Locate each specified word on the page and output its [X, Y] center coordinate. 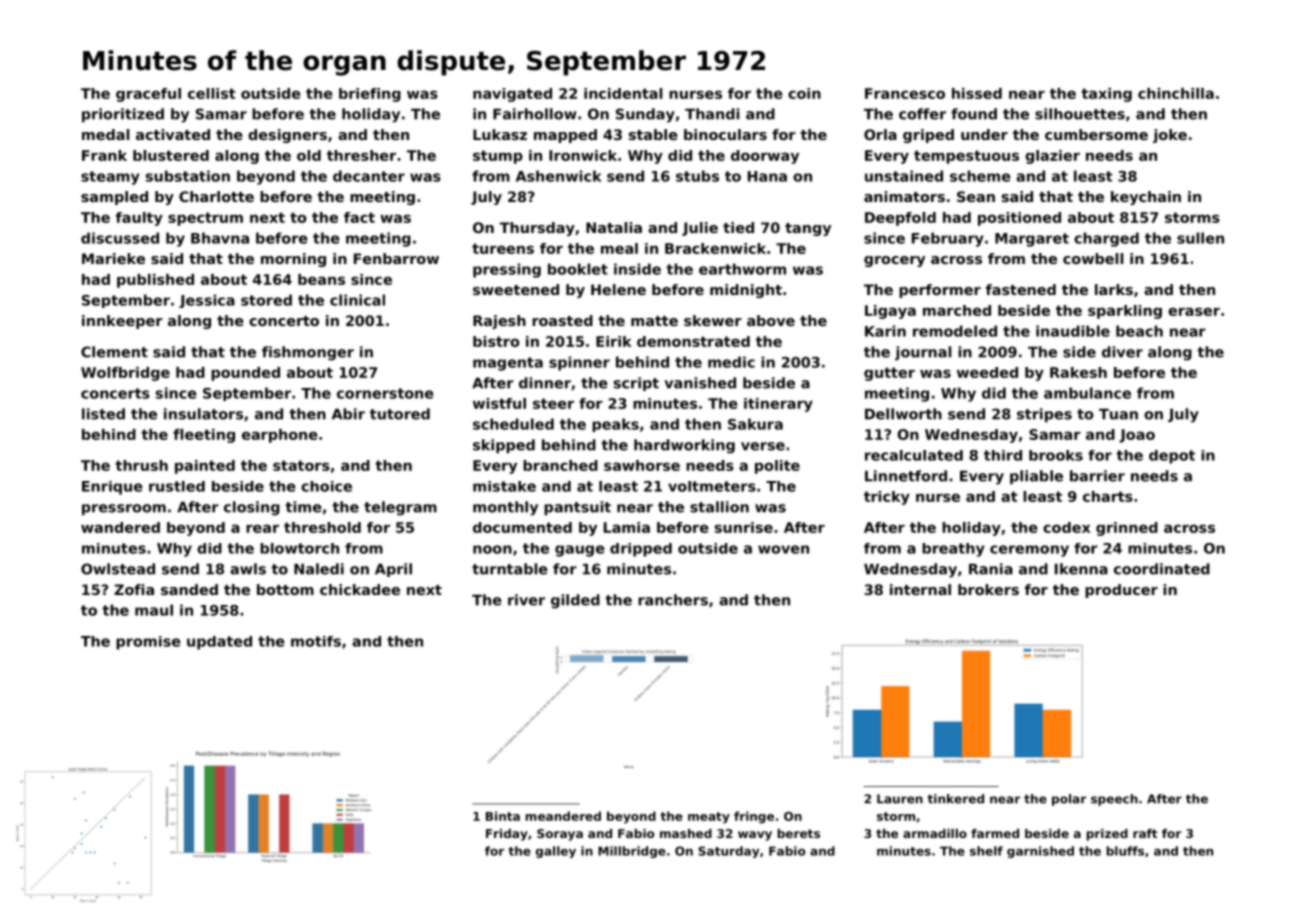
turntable [510, 569]
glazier [1052, 157]
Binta [503, 816]
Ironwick [583, 155]
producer [1121, 591]
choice [326, 486]
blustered [171, 155]
